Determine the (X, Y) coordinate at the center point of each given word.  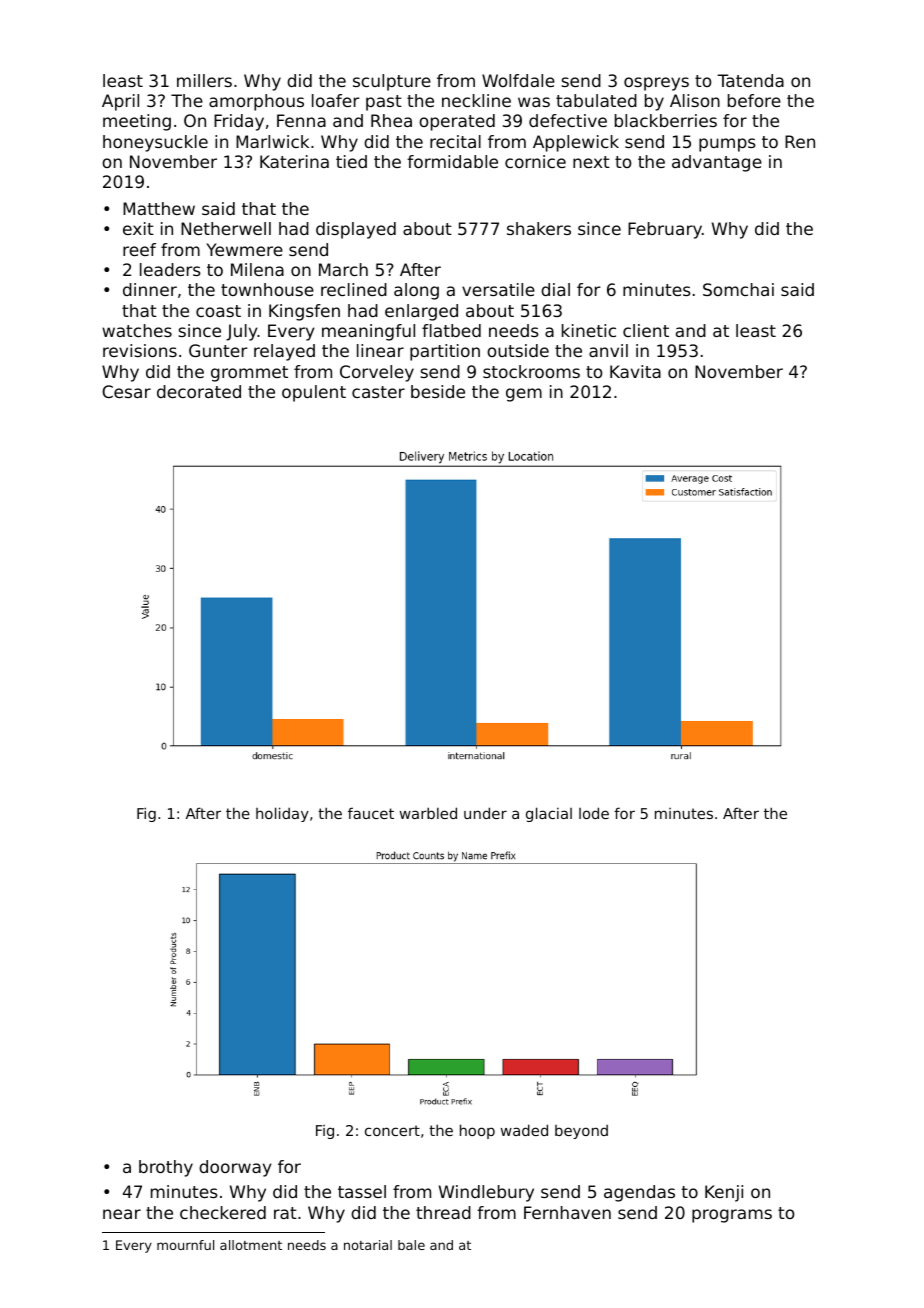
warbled (428, 813)
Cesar (126, 391)
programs (732, 1216)
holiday (282, 814)
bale (411, 1245)
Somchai (738, 289)
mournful (185, 1245)
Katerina (294, 161)
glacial (549, 814)
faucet (371, 813)
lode (594, 813)
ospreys (656, 84)
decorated (199, 391)
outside (518, 350)
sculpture (392, 82)
